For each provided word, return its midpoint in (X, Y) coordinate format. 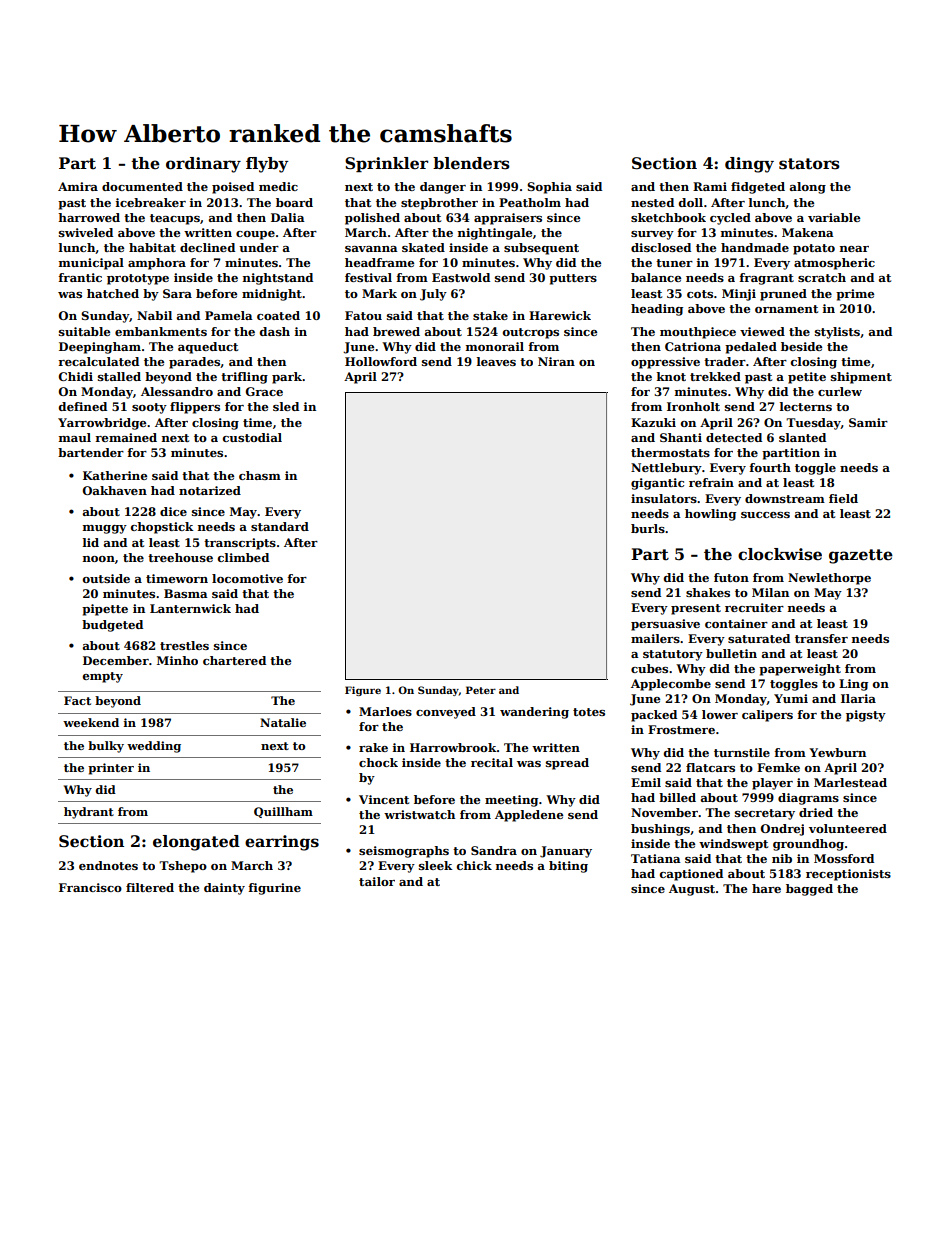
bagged (809, 890)
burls (648, 528)
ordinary (203, 165)
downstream (785, 498)
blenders (471, 163)
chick (474, 865)
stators (809, 164)
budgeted (112, 626)
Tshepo (183, 867)
